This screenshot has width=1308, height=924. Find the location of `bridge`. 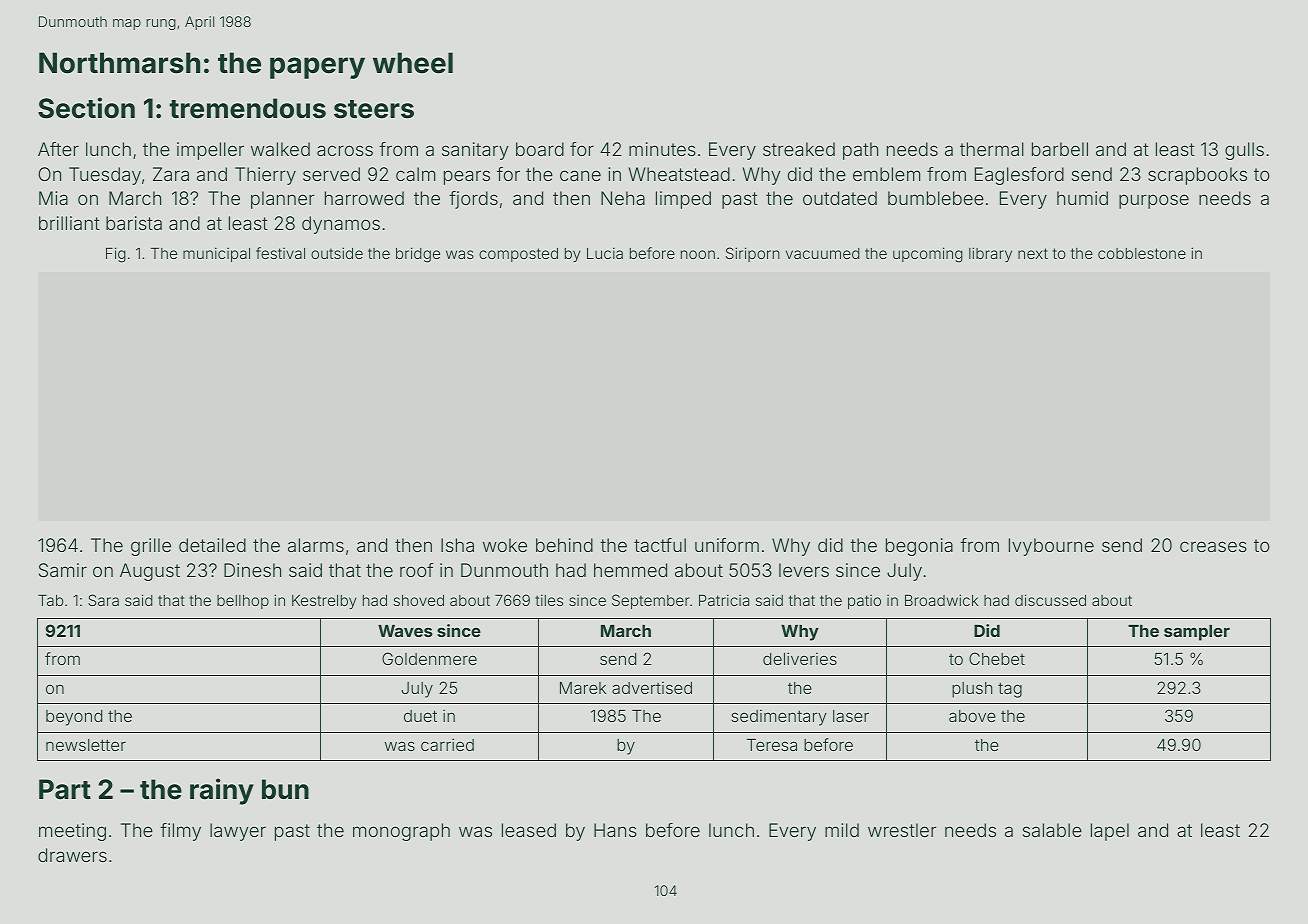

bridge is located at coordinates (418, 255).
